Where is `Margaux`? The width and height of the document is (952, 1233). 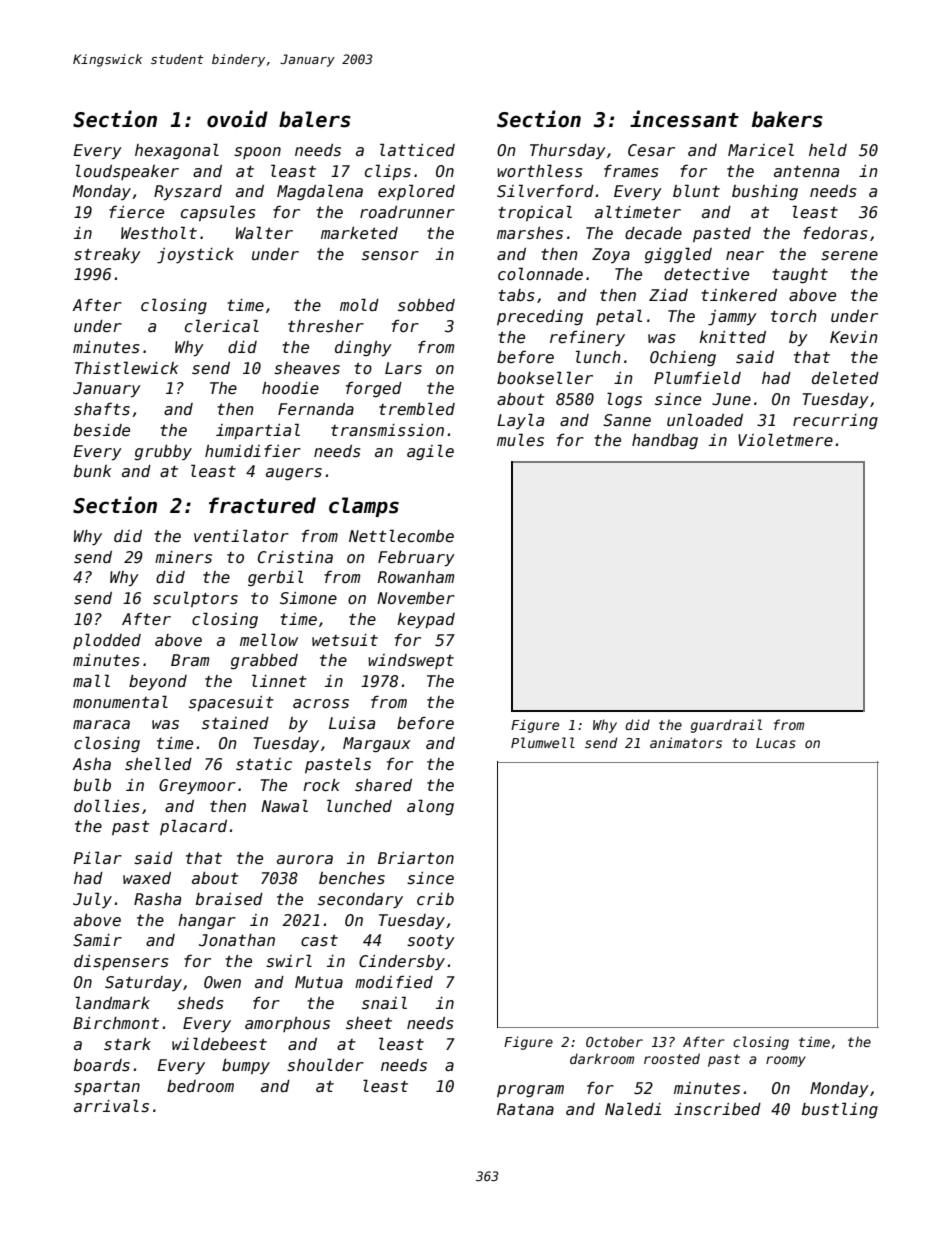
Margaux is located at coordinates (377, 744).
